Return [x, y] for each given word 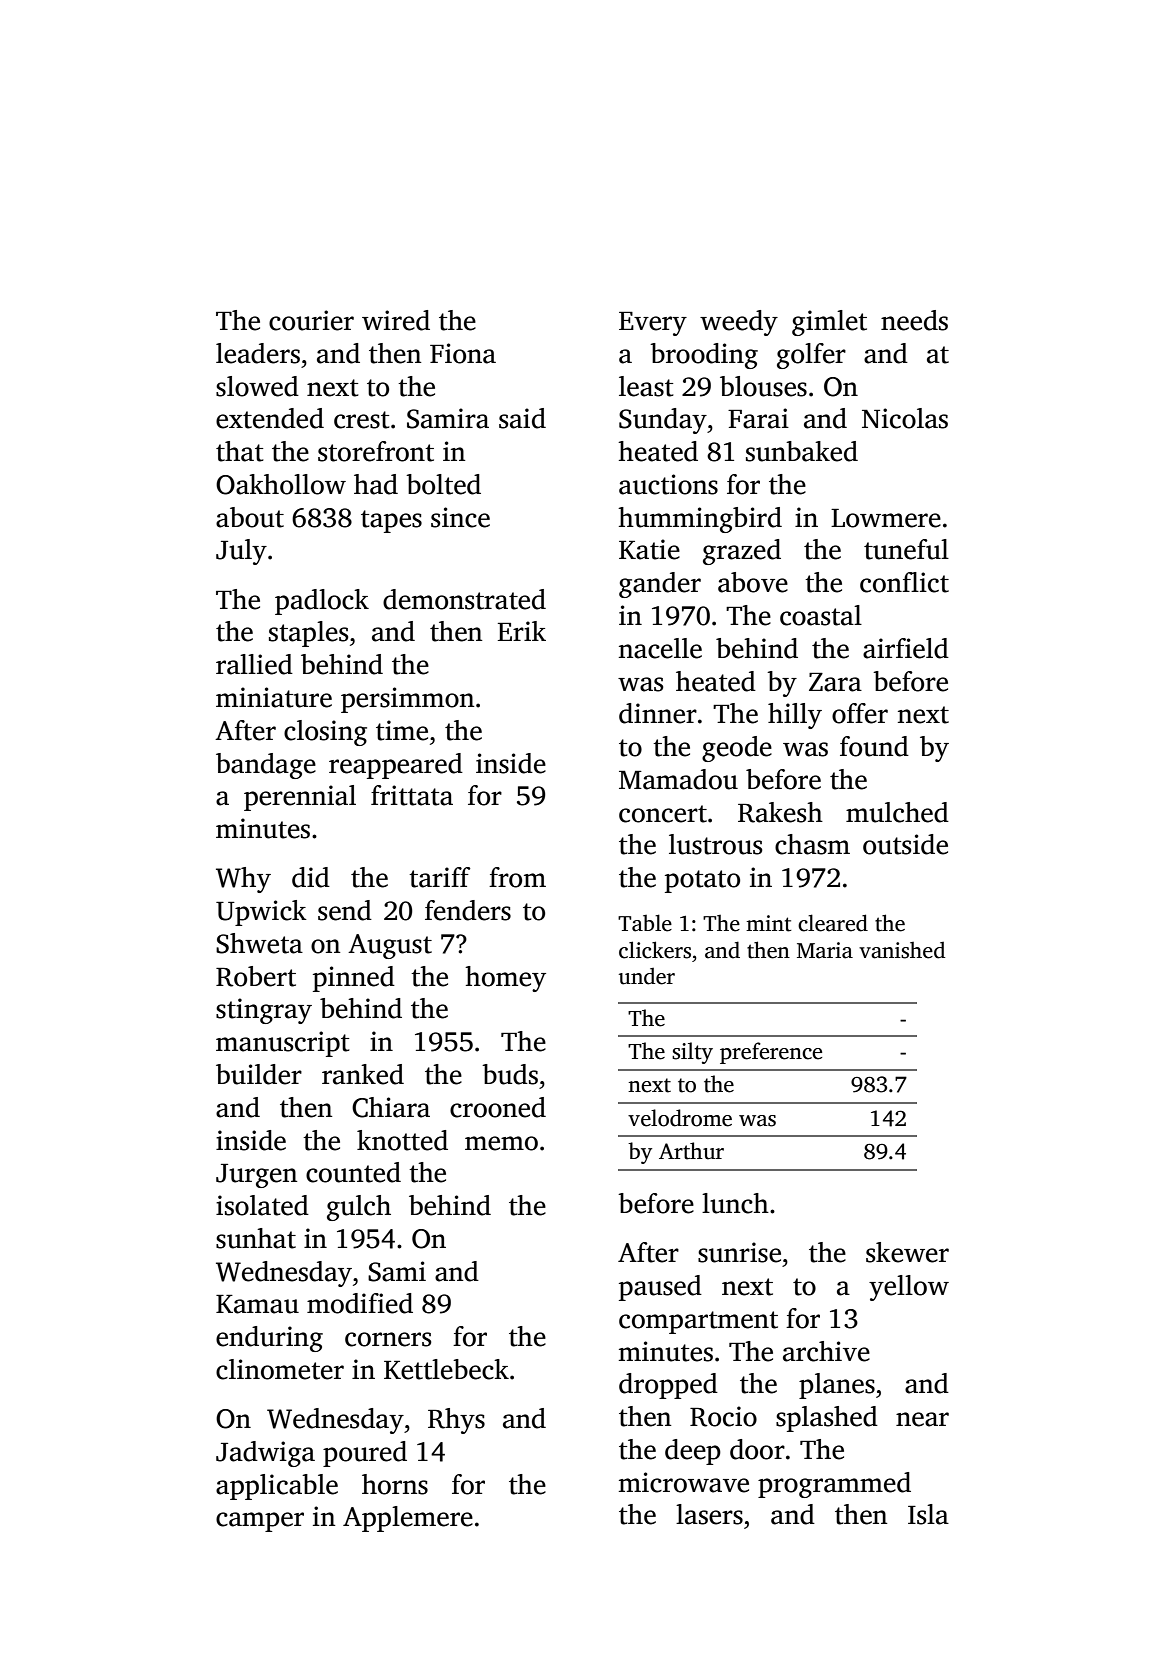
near [922, 1419]
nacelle [660, 648]
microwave [684, 1482]
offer [860, 713]
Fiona [463, 353]
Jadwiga [265, 1454]
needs [914, 320]
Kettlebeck [446, 1369]
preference [771, 1053]
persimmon [407, 700]
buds [510, 1074]
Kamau [257, 1304]
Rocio [723, 1416]
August [390, 946]
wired [396, 320]
